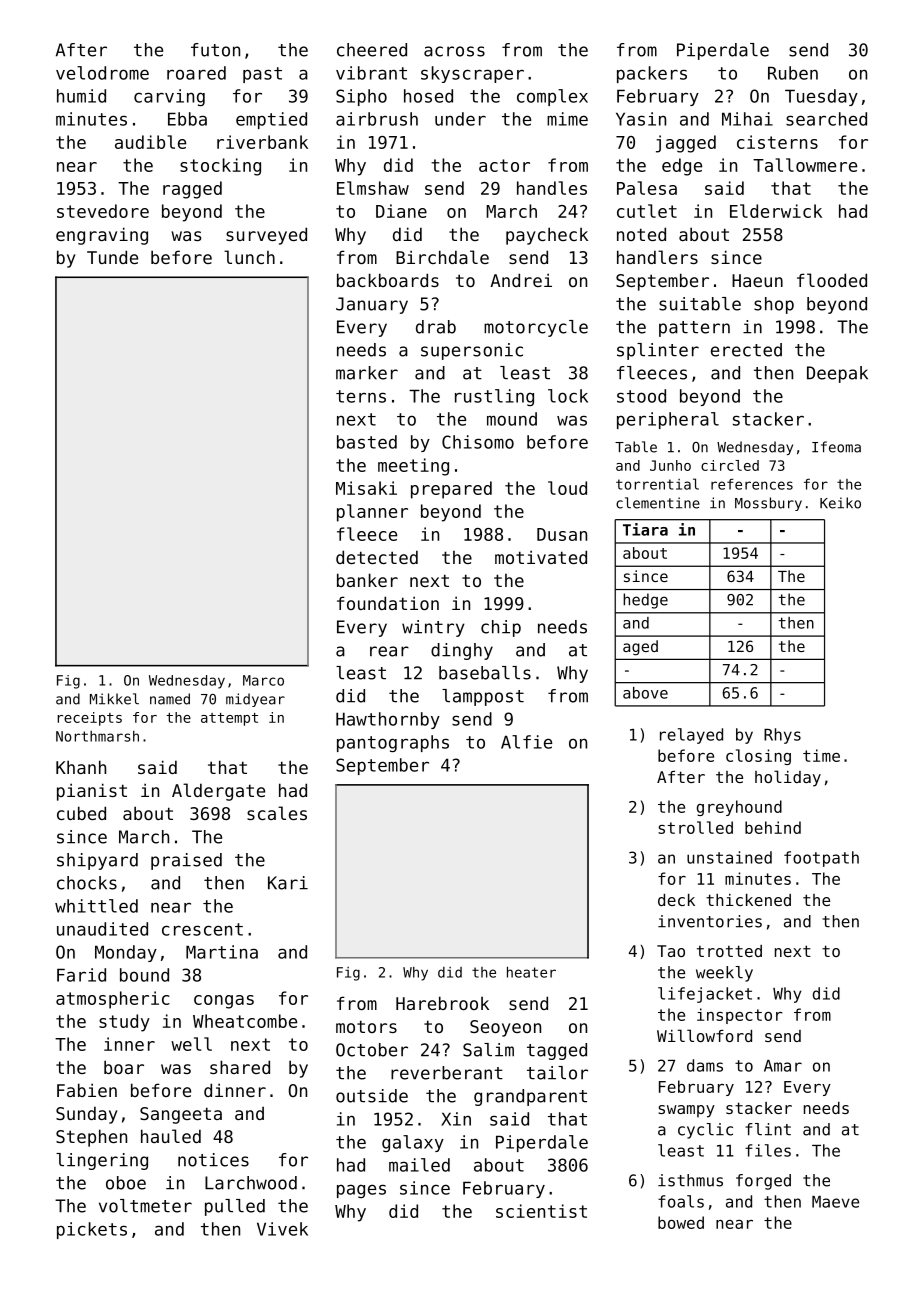  What do you see at coordinates (218, 792) in the image?
I see `Aldergate` at bounding box center [218, 792].
